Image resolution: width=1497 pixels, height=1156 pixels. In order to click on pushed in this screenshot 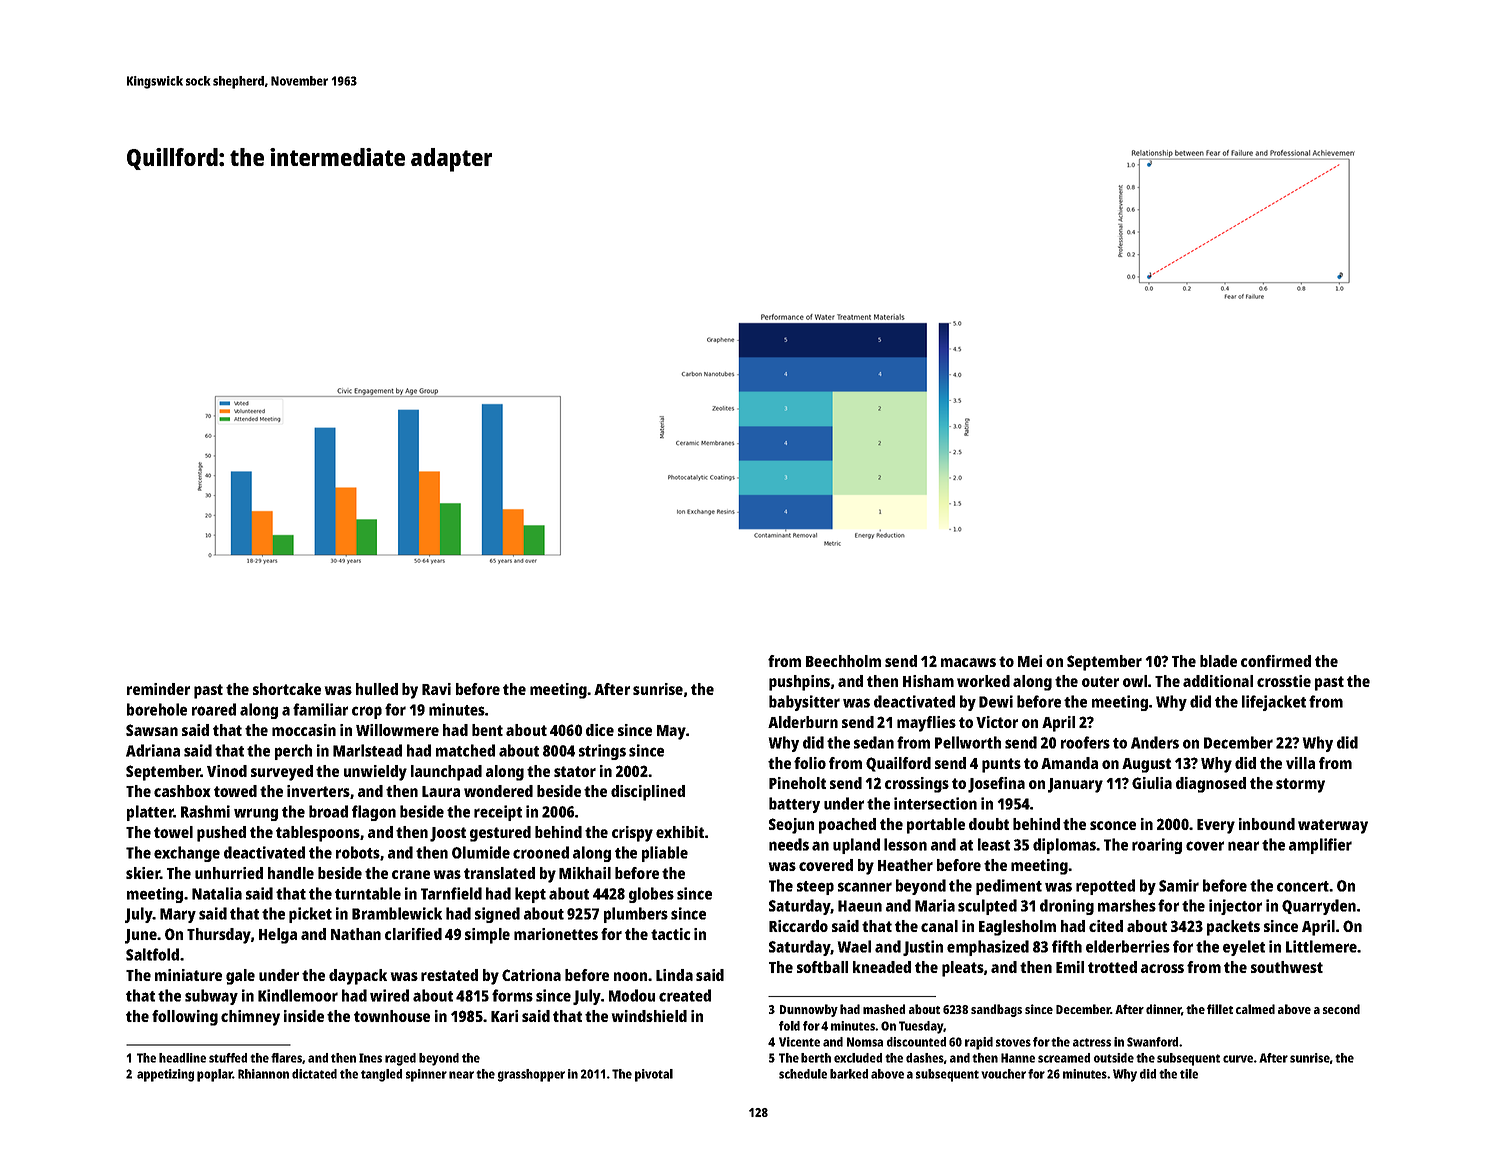, I will do `click(221, 834)`.
